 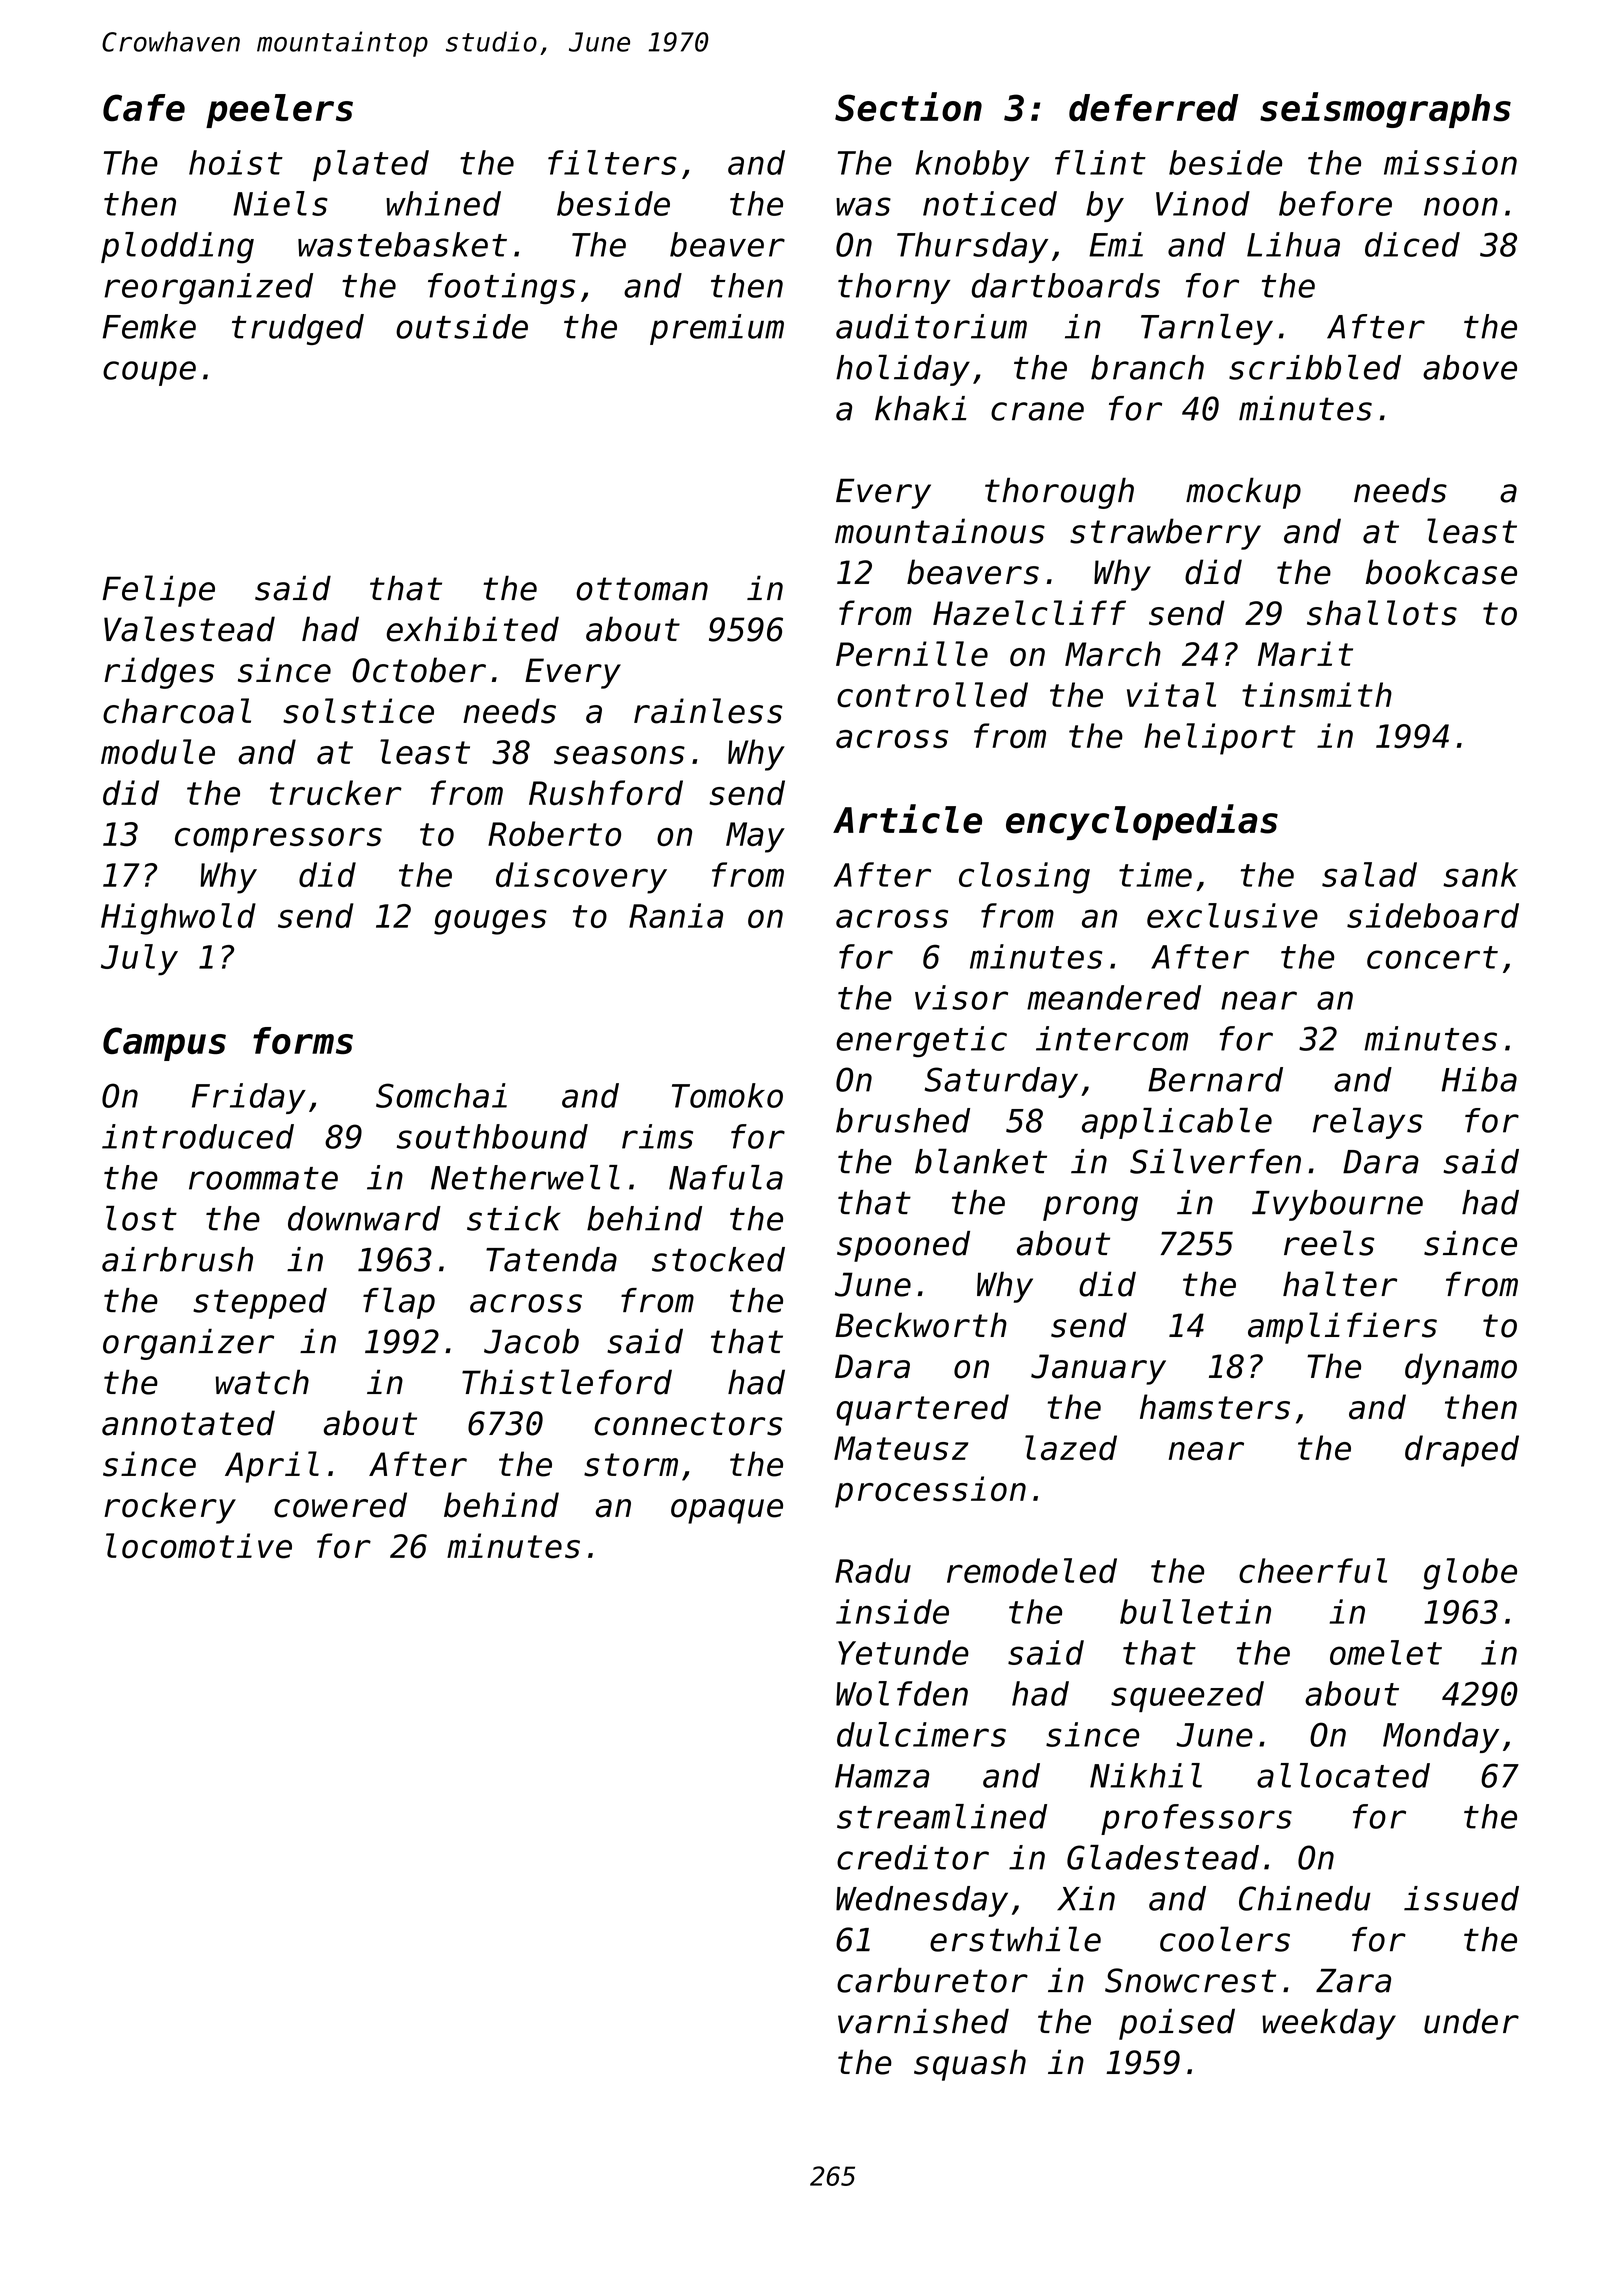 I want to click on varnished, so click(x=923, y=2021).
